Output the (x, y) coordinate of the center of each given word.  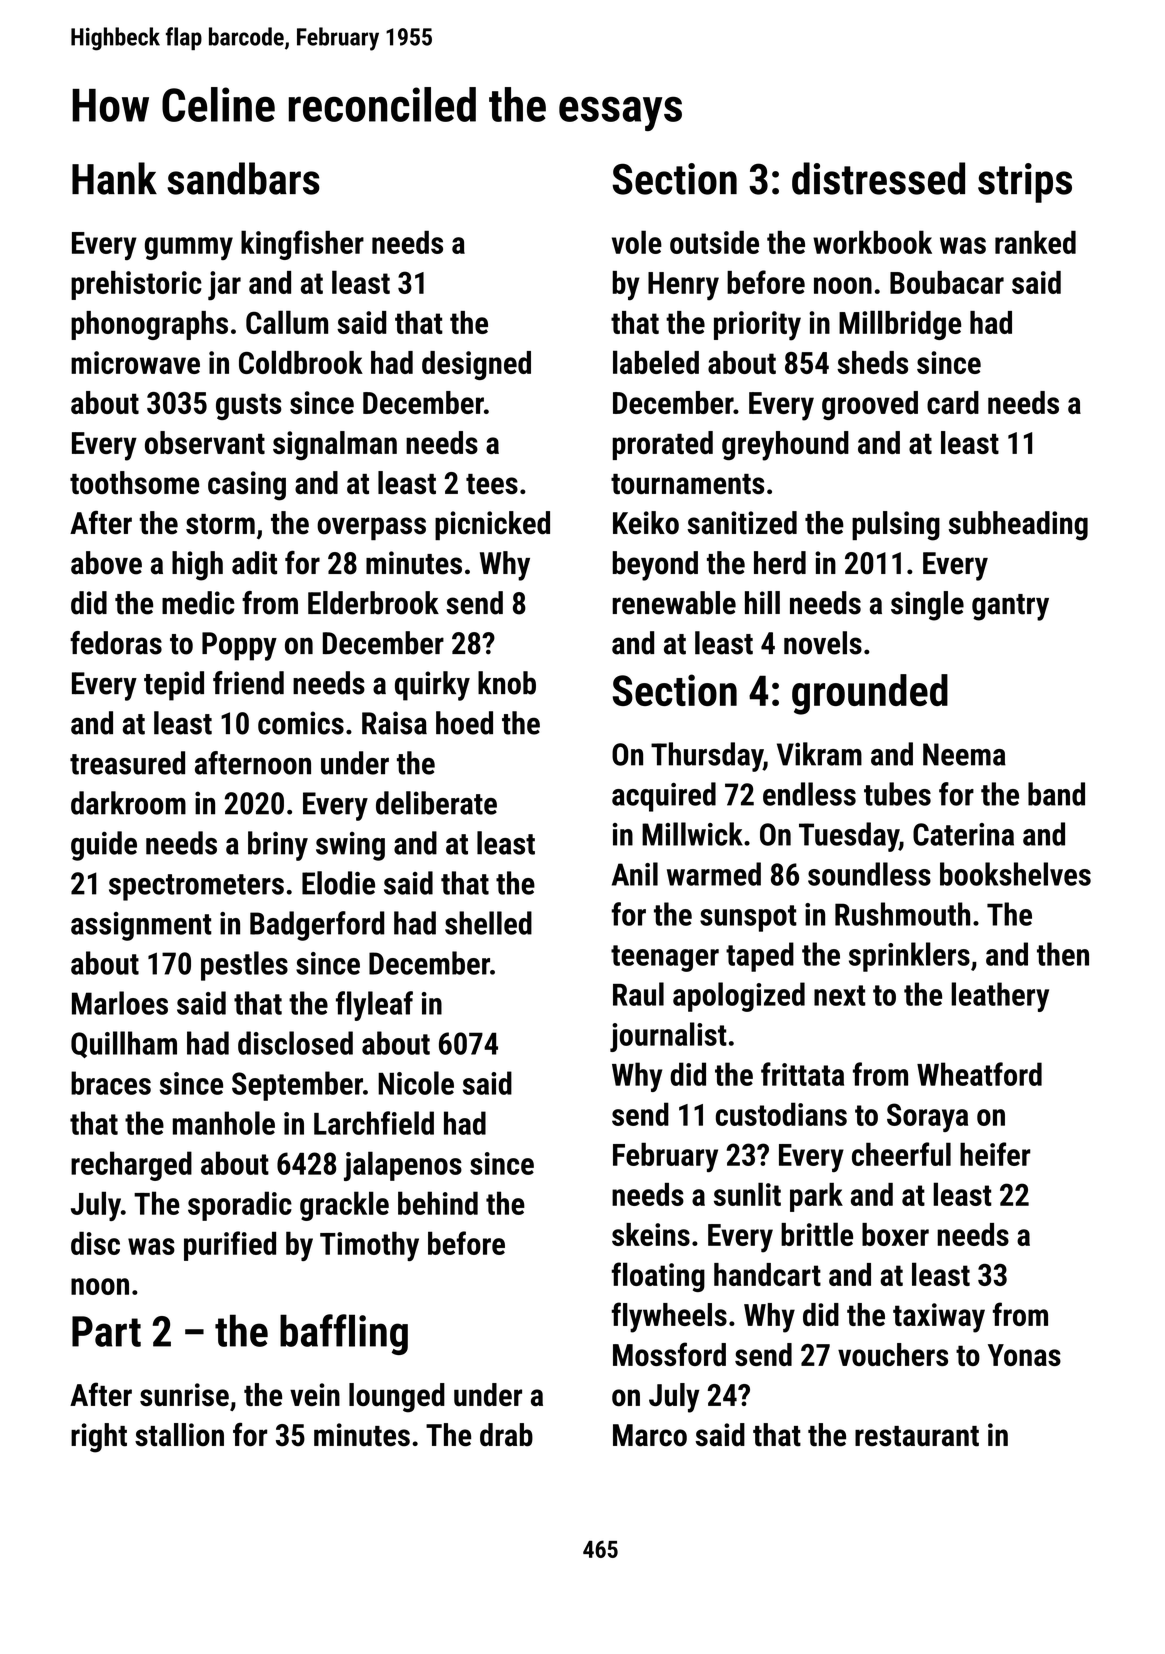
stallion (179, 1435)
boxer (895, 1234)
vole (637, 242)
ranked (1035, 242)
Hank (114, 178)
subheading (1018, 526)
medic (198, 603)
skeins (651, 1234)
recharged (131, 1166)
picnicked (492, 525)
